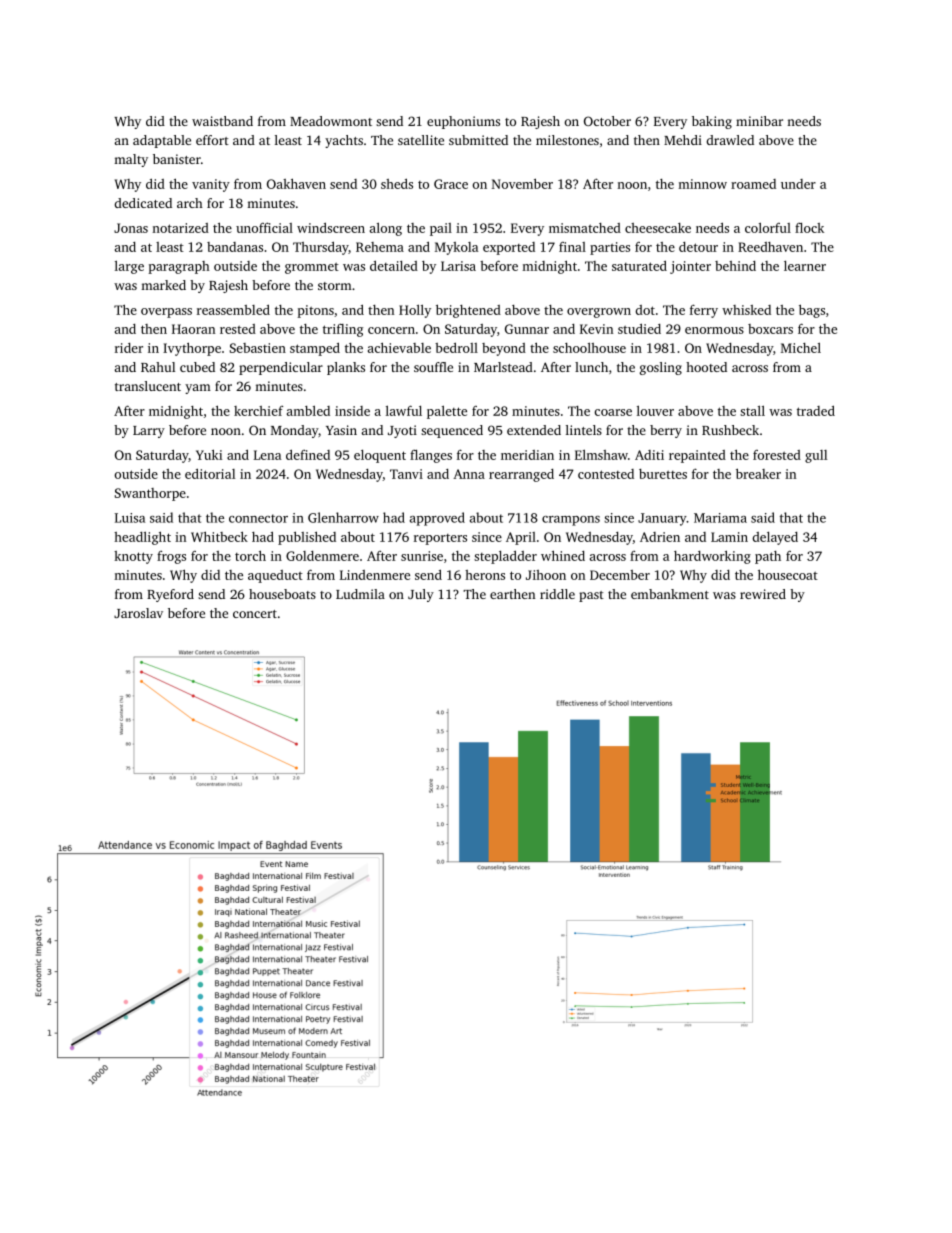 Image resolution: width=952 pixels, height=1233 pixels. I want to click on concert, so click(255, 614).
